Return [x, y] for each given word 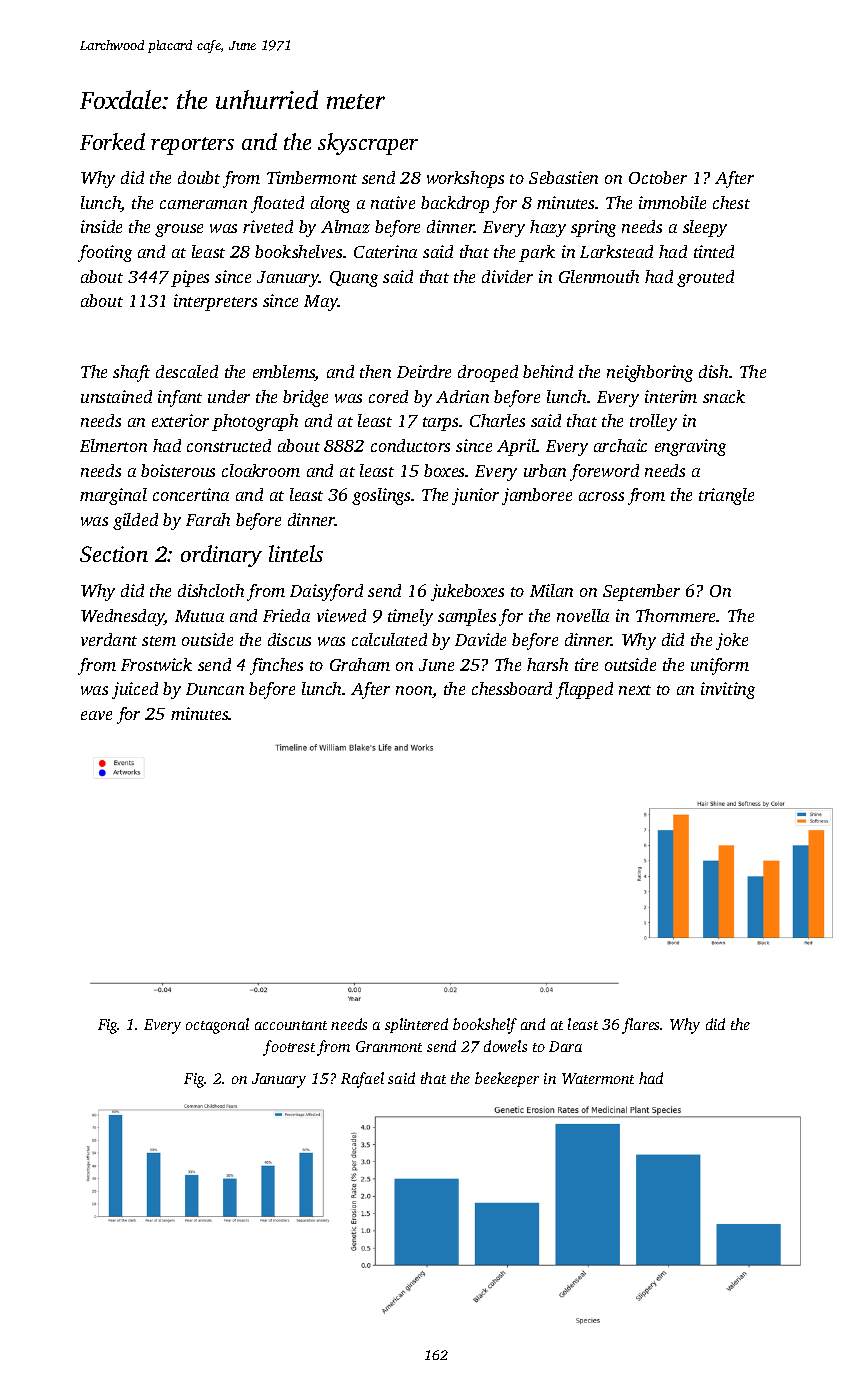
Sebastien [563, 177]
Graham [360, 664]
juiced [135, 690]
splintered [416, 1025]
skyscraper [368, 144]
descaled [187, 371]
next [635, 690]
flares [641, 1026]
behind [548, 371]
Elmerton [113, 445]
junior [475, 496]
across [601, 496]
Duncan [215, 689]
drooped [488, 373]
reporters [192, 146]
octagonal [217, 1026]
